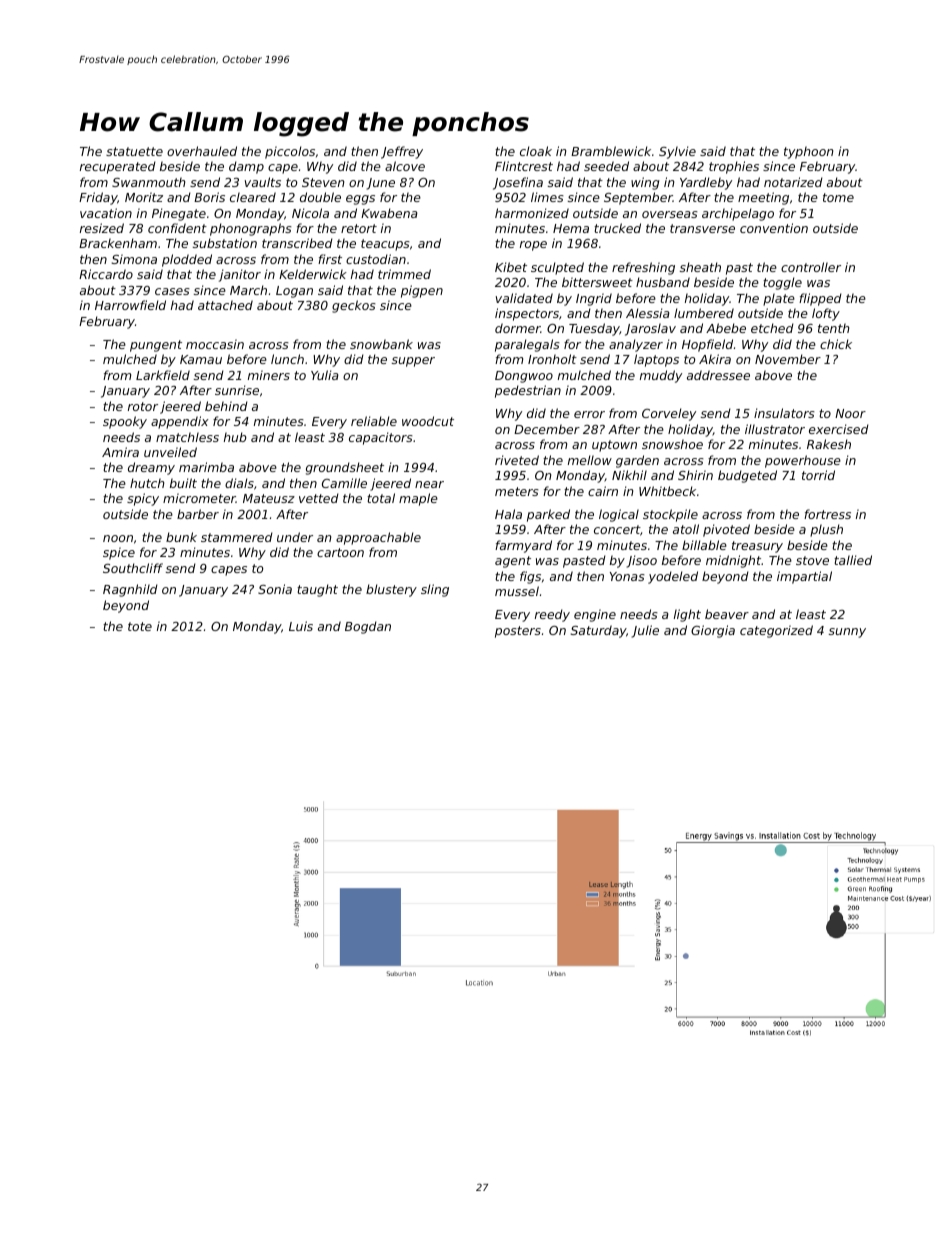  What do you see at coordinates (402, 152) in the screenshot?
I see `Jeffrey` at bounding box center [402, 152].
